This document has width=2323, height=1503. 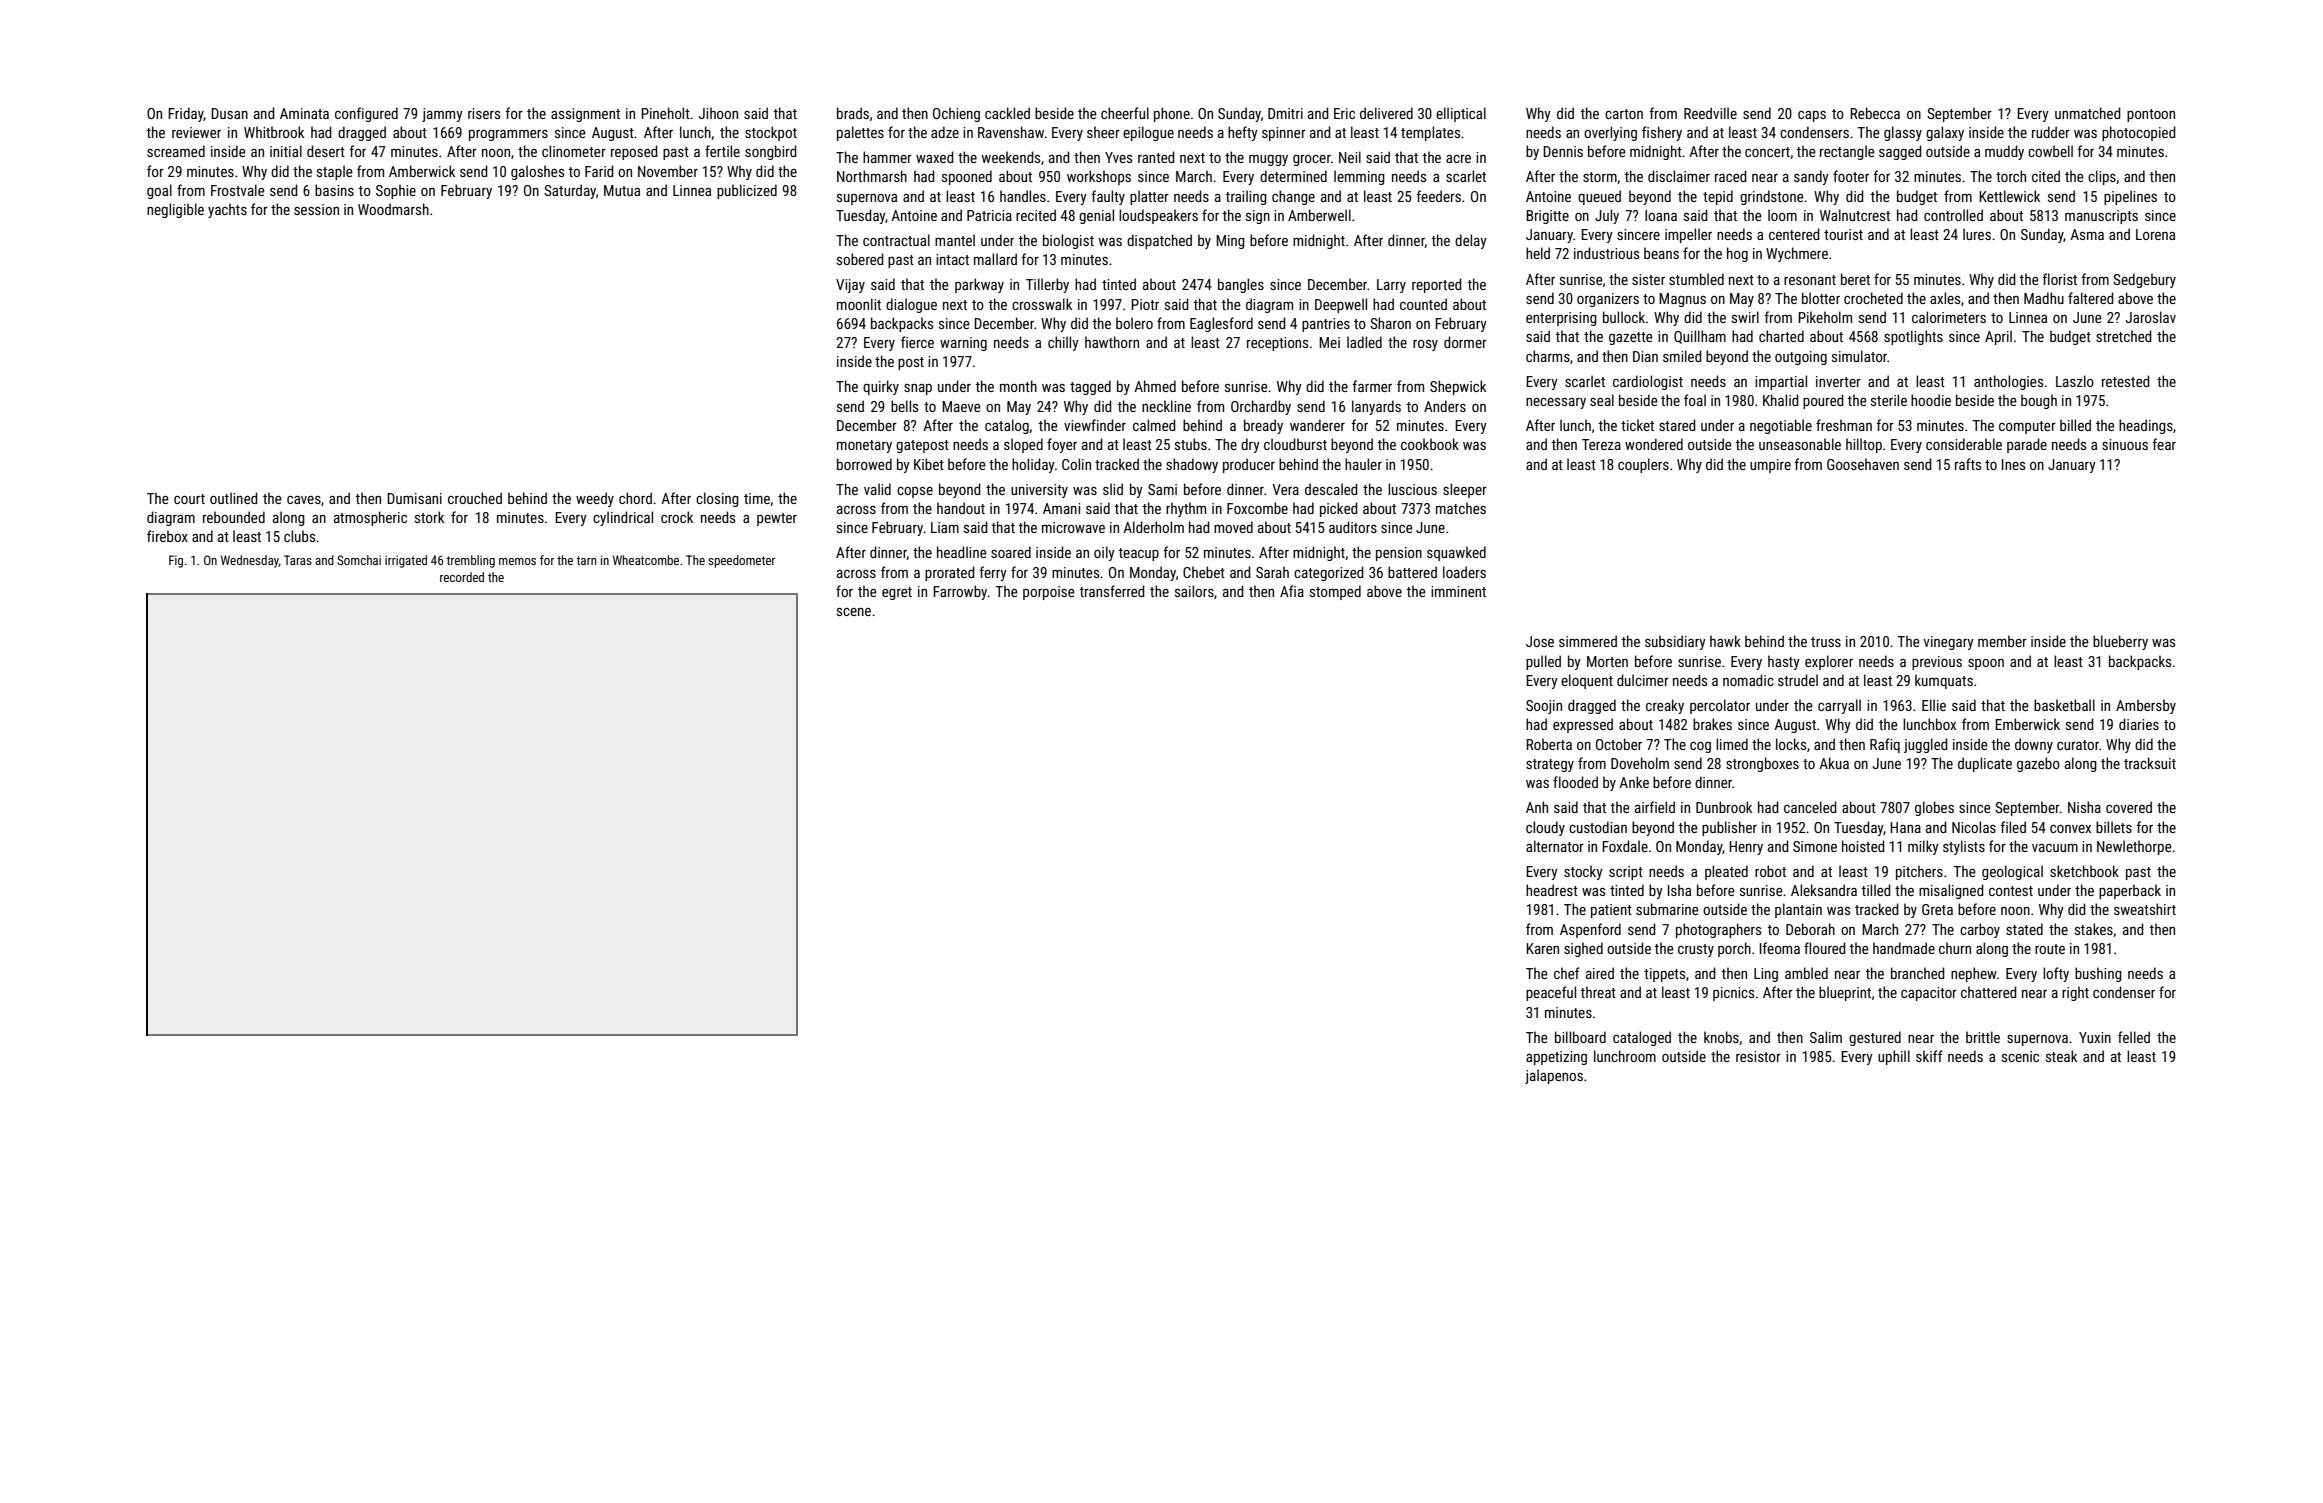 I want to click on member, so click(x=2002, y=641).
